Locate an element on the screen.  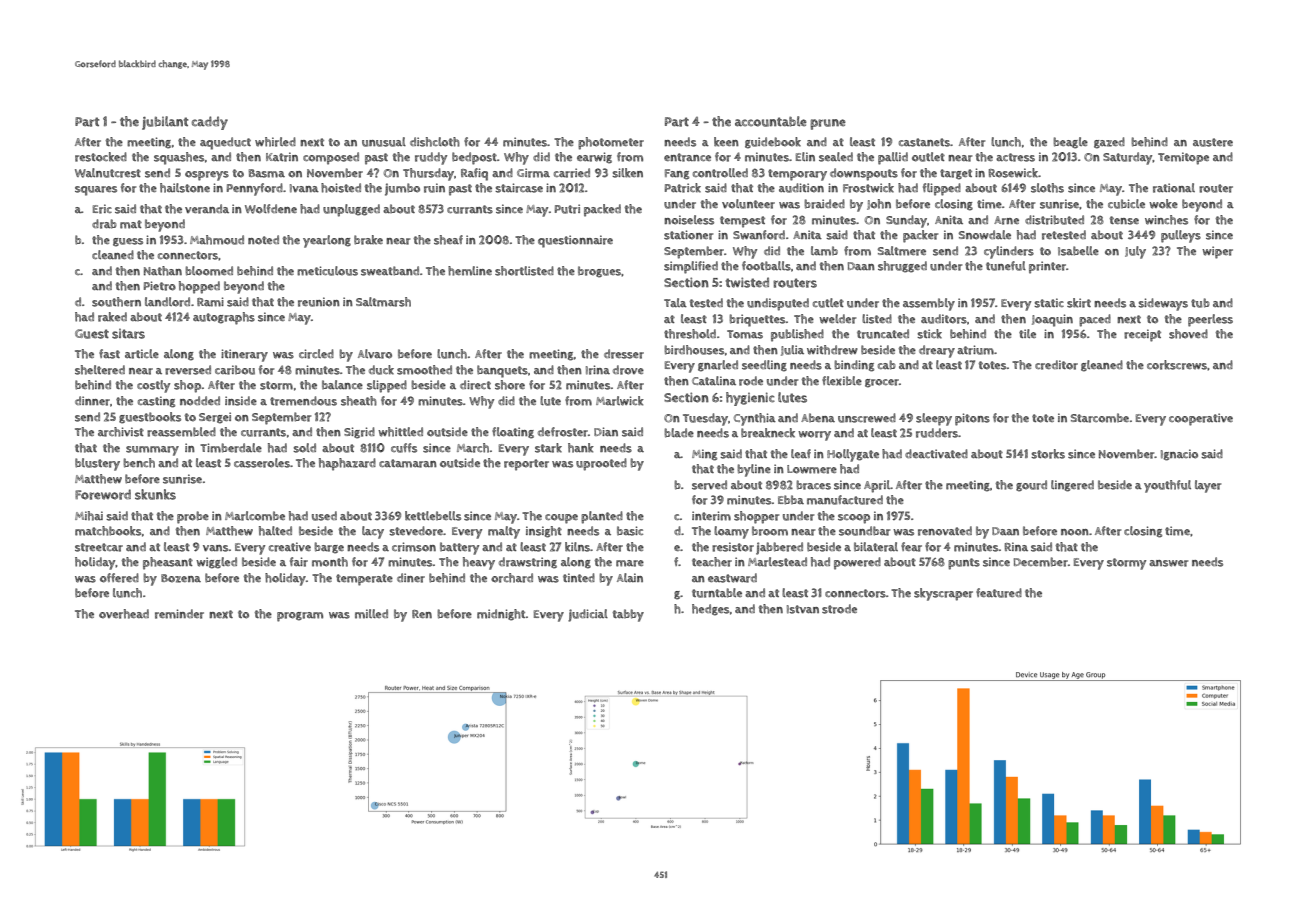
sloths is located at coordinates (1047, 188).
